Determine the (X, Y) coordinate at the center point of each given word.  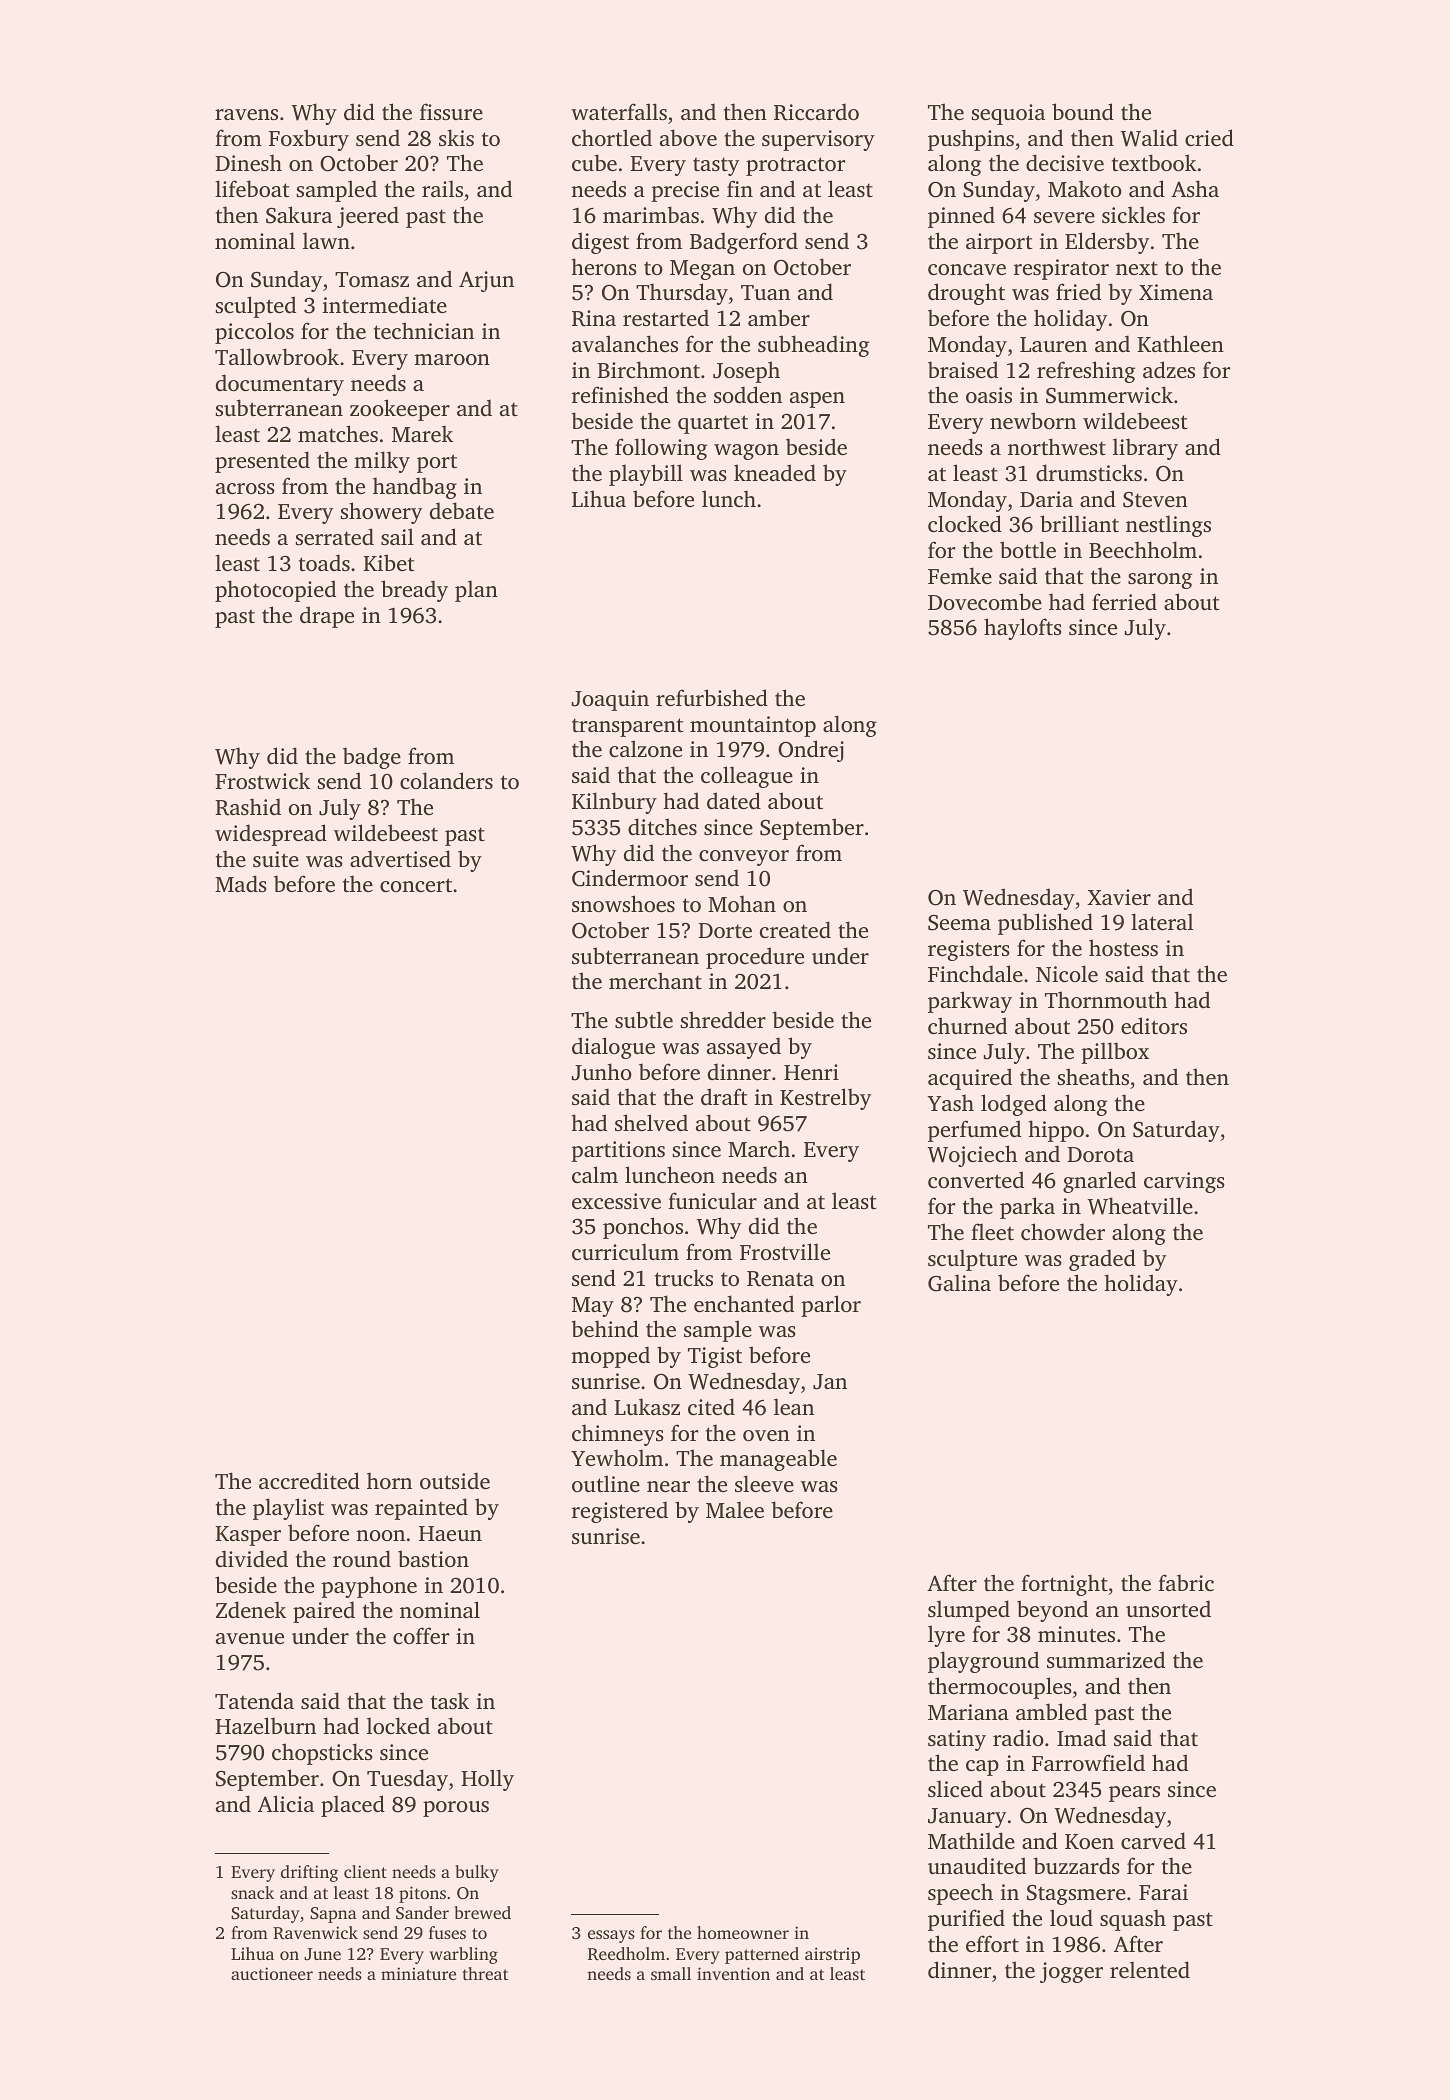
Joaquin (610, 700)
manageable (778, 1460)
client (365, 1871)
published (1045, 924)
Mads (241, 883)
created (795, 929)
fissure (451, 111)
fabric (1186, 1582)
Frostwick (262, 780)
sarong (1160, 581)
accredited (309, 1480)
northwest (1057, 446)
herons (604, 266)
